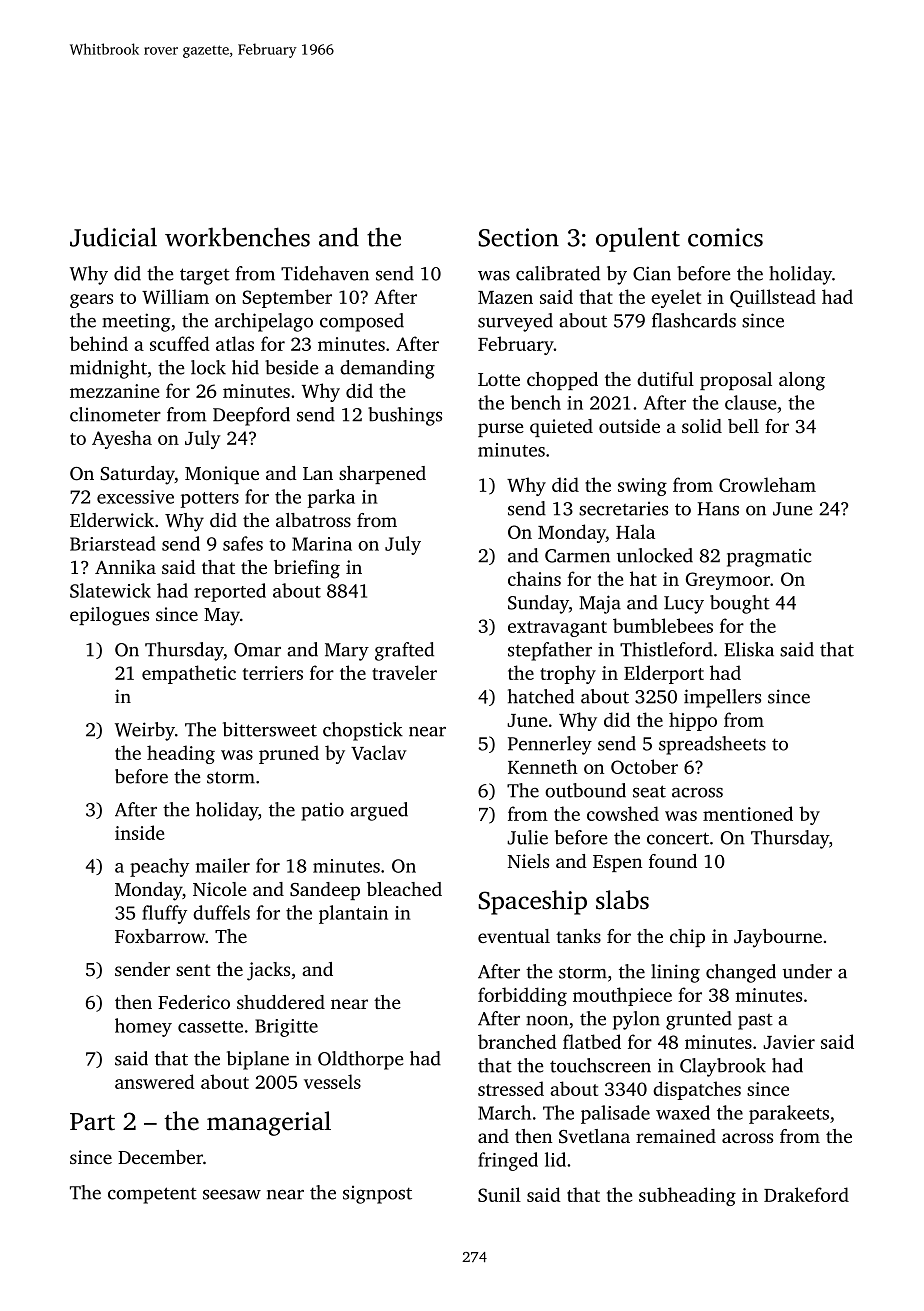  What do you see at coordinates (642, 487) in the screenshot?
I see `swing` at bounding box center [642, 487].
